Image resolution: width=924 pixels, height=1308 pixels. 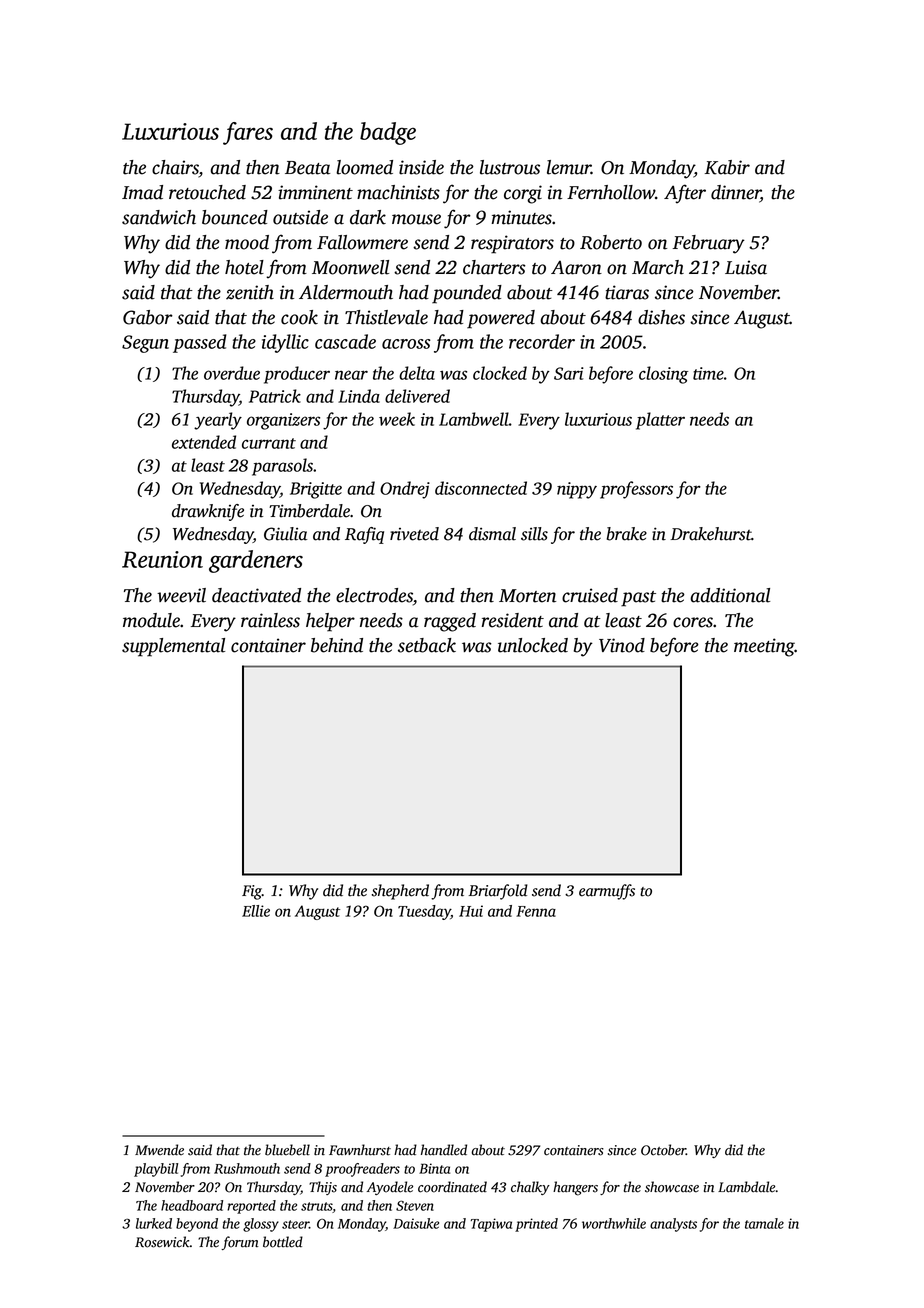 What do you see at coordinates (175, 168) in the screenshot?
I see `chairs` at bounding box center [175, 168].
